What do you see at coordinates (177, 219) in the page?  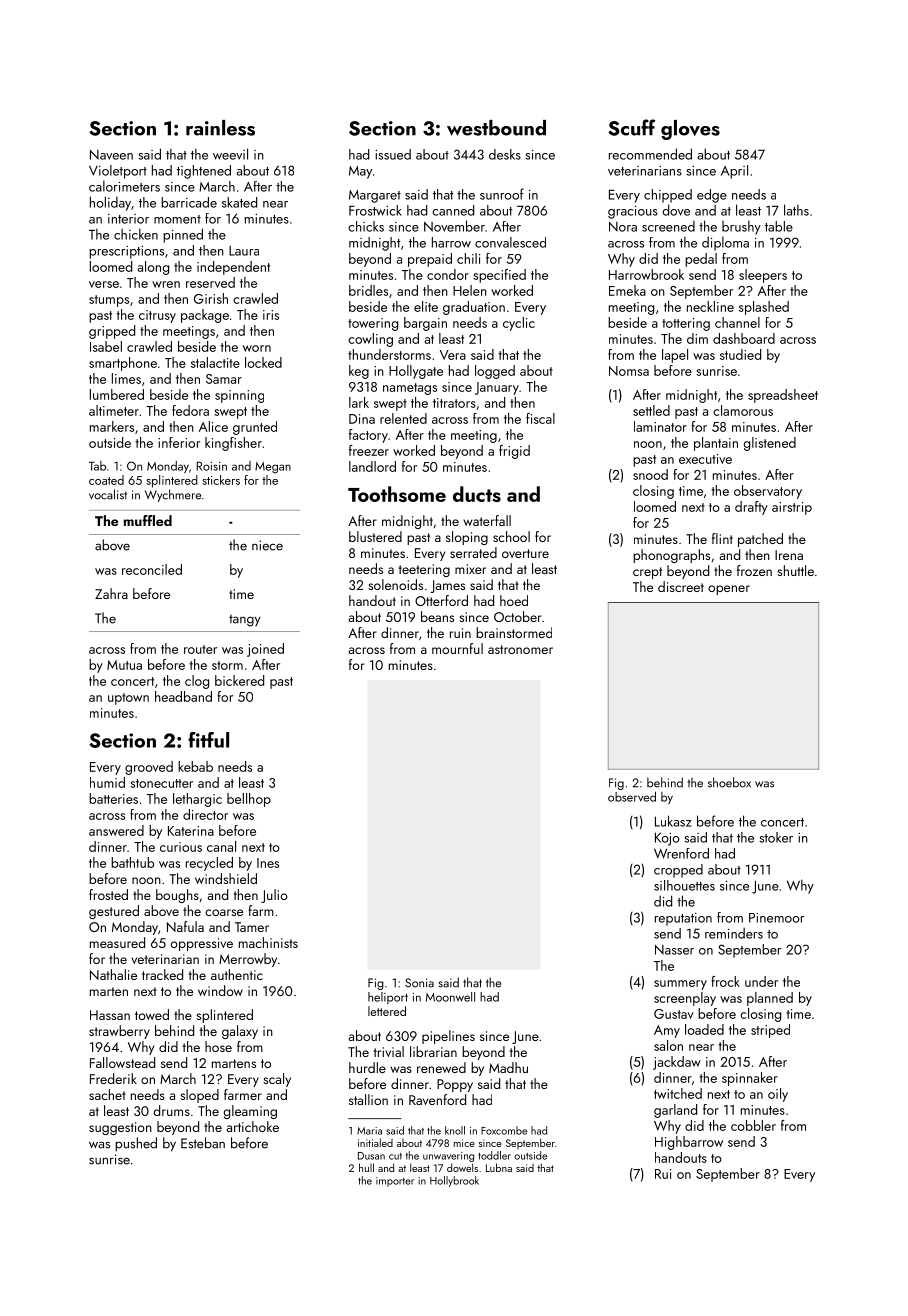 I see `moment` at bounding box center [177, 219].
